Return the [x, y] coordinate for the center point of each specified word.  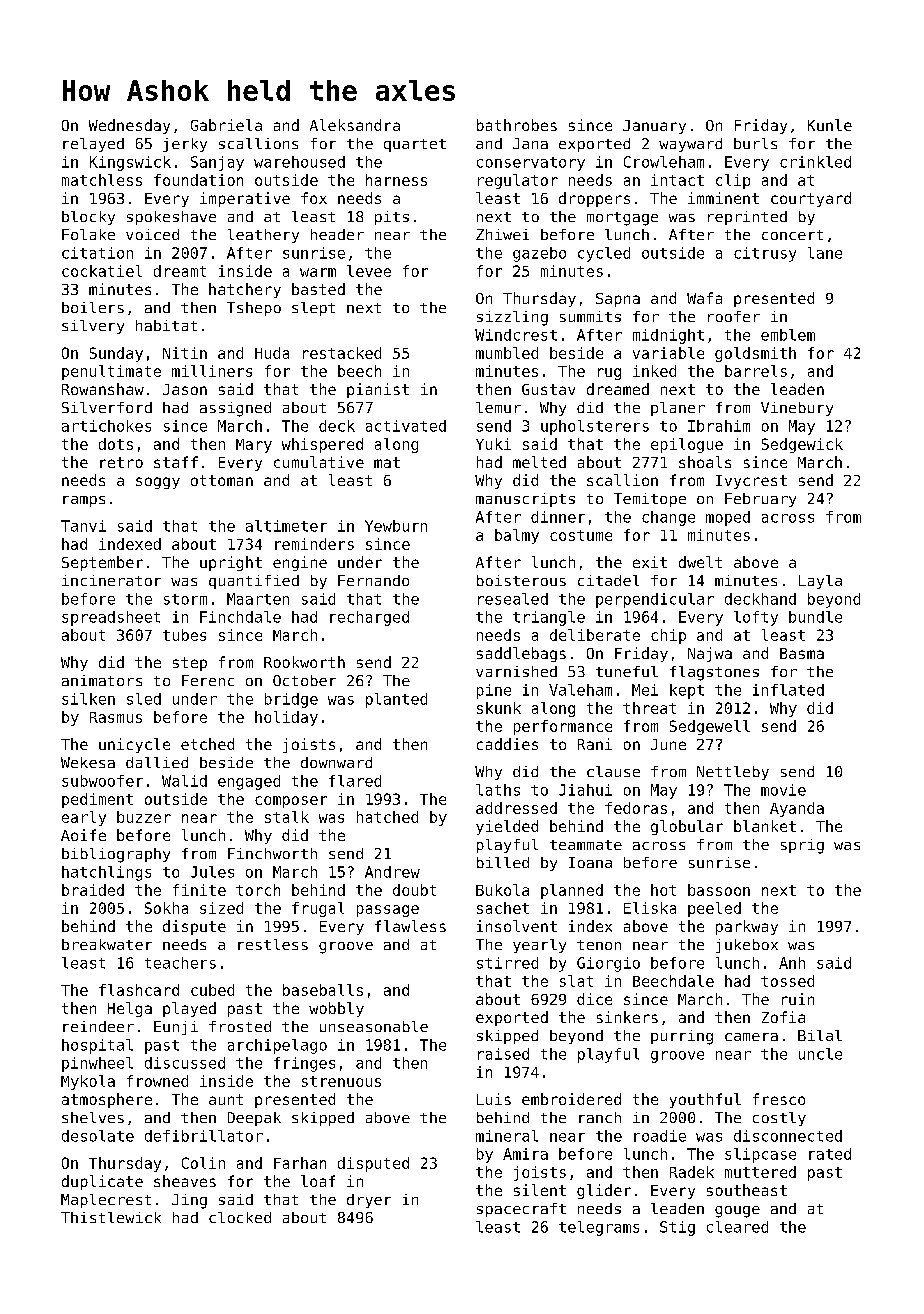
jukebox [747, 946]
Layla [820, 582]
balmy [517, 536]
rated [830, 1154]
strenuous [341, 1081]
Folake [88, 234]
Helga [130, 1009]
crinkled [815, 162]
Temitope [650, 500]
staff [176, 462]
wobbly [336, 1009]
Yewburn [396, 526]
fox [314, 198]
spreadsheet [111, 618]
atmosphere [107, 1100]
